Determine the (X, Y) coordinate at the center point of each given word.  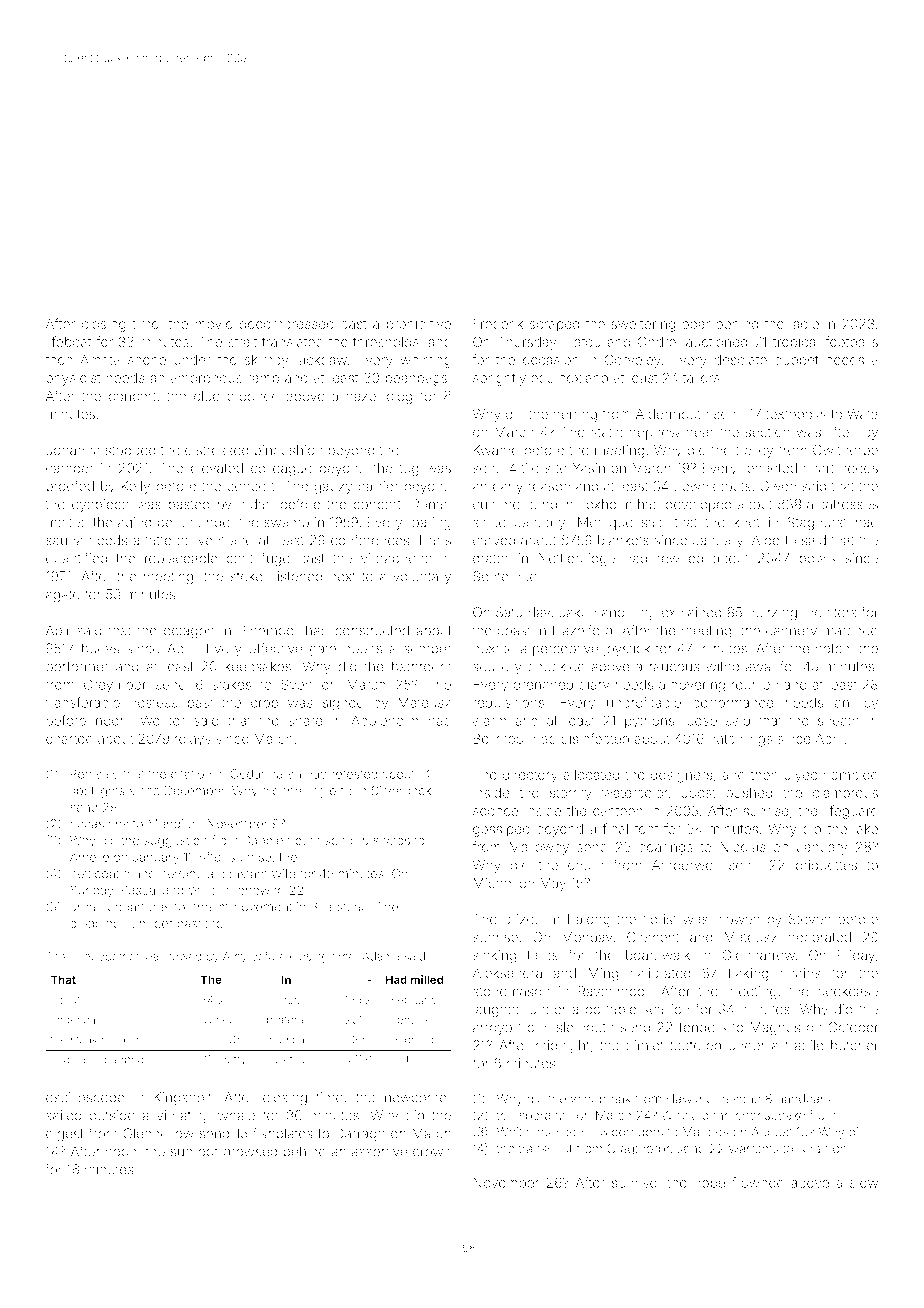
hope (709, 1184)
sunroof (194, 1151)
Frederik (498, 323)
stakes (231, 684)
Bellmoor (501, 738)
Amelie (89, 857)
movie (214, 323)
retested (354, 774)
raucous (675, 668)
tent (646, 829)
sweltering (643, 325)
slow (864, 1182)
